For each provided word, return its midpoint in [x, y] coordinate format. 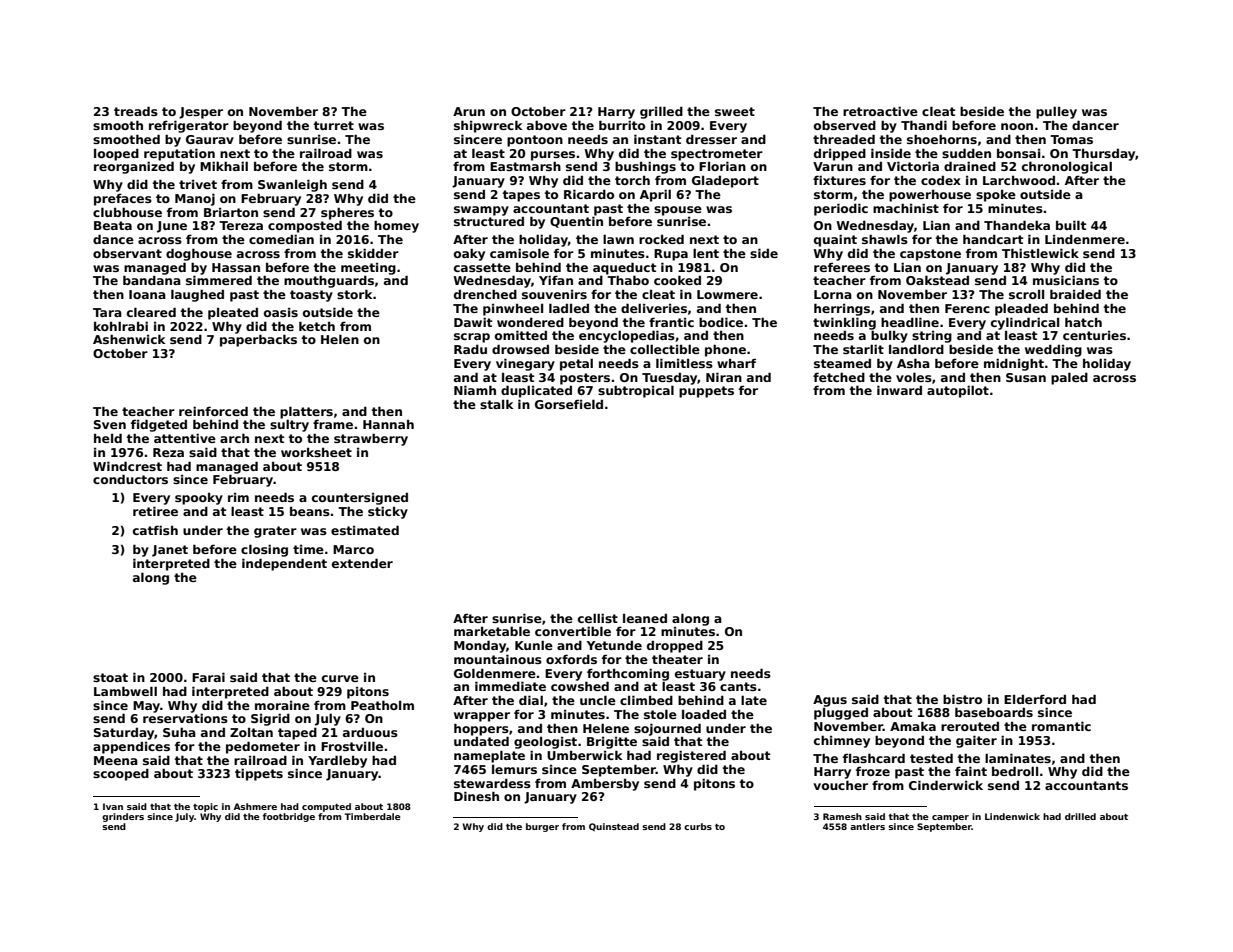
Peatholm [382, 705]
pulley [1056, 112]
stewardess [492, 783]
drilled [1080, 816]
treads [136, 111]
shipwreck [488, 126]
